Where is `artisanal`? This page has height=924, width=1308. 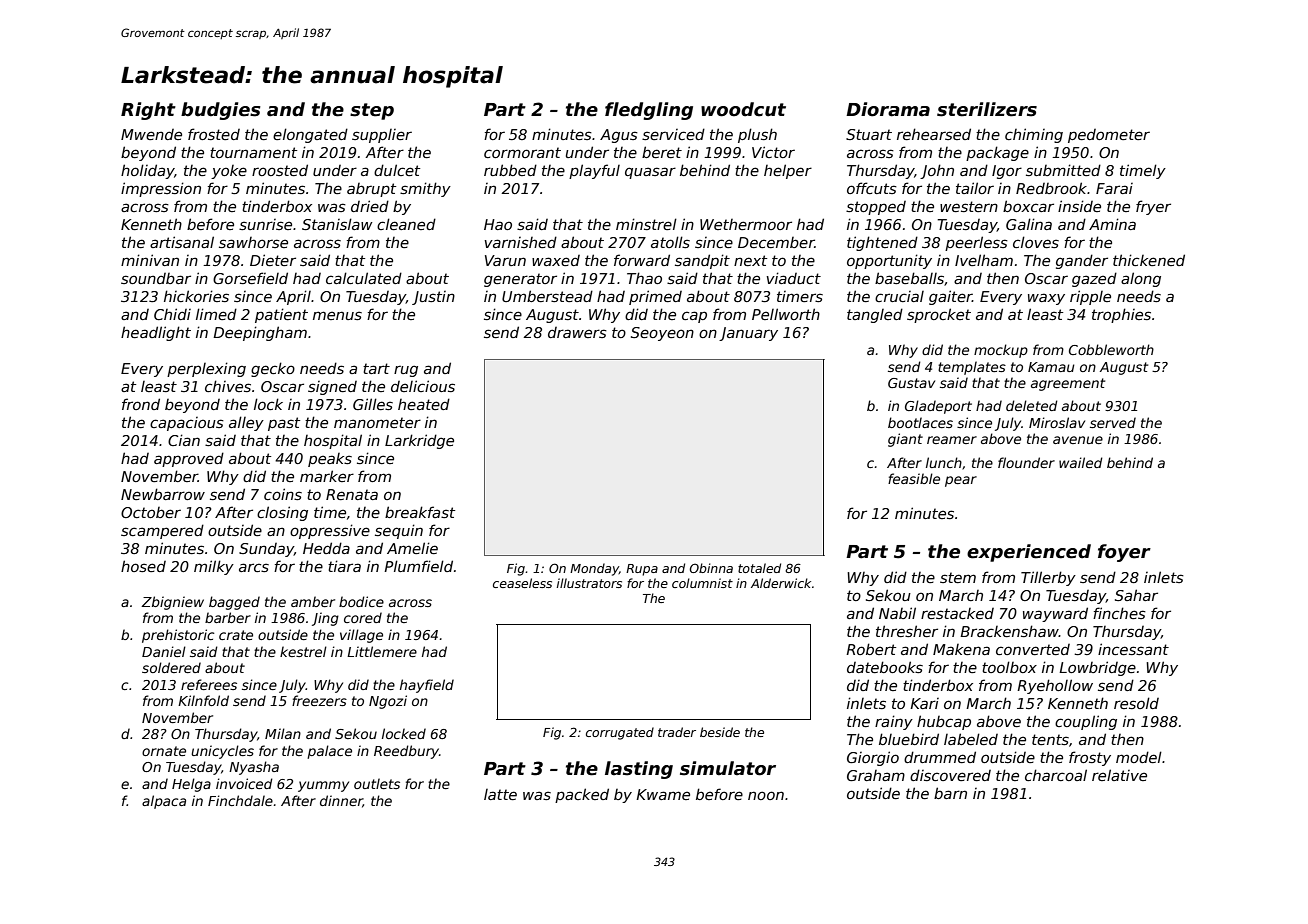
artisanal is located at coordinates (182, 242).
